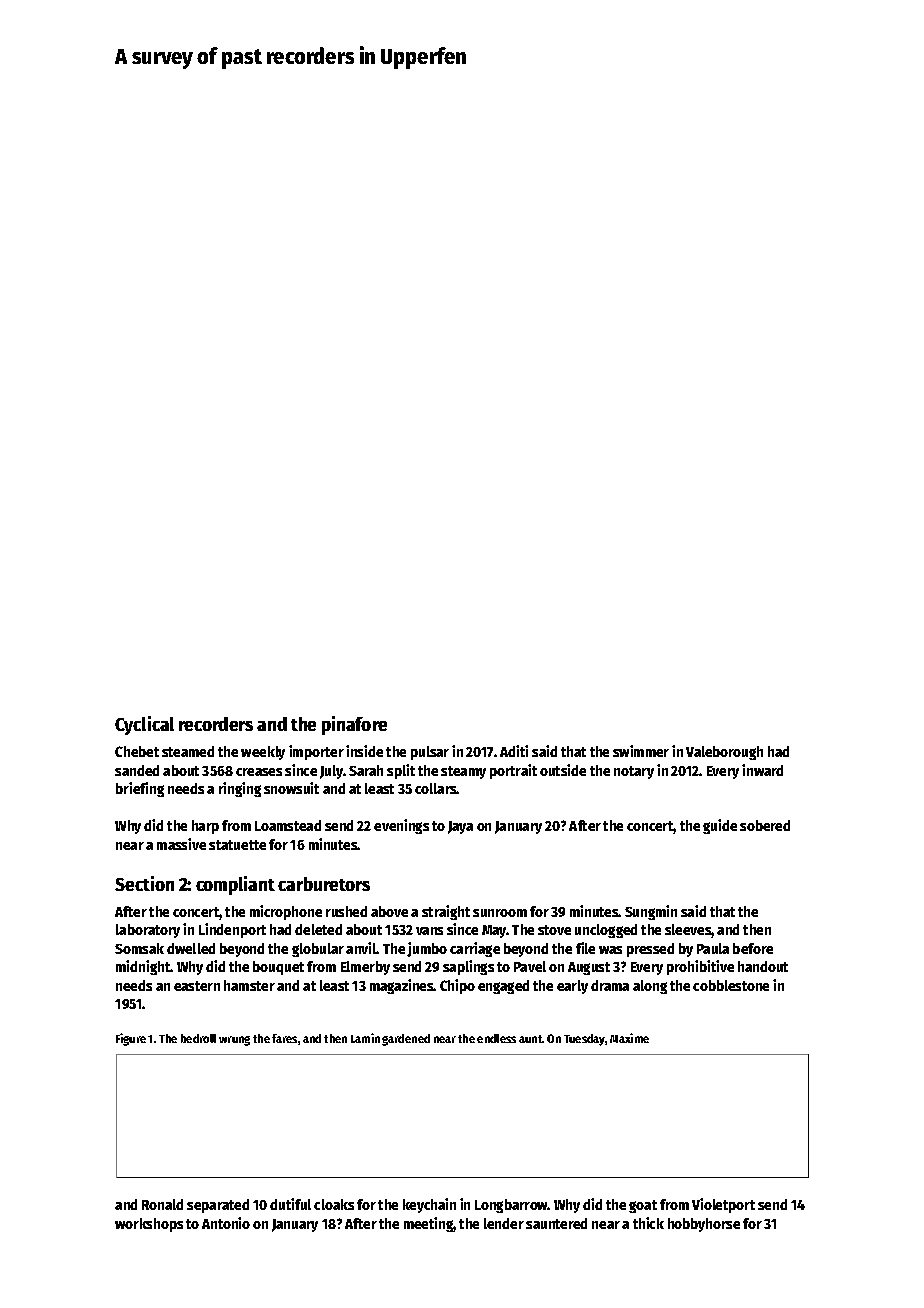 The image size is (924, 1308). What do you see at coordinates (149, 1225) in the page?
I see `workshops` at bounding box center [149, 1225].
